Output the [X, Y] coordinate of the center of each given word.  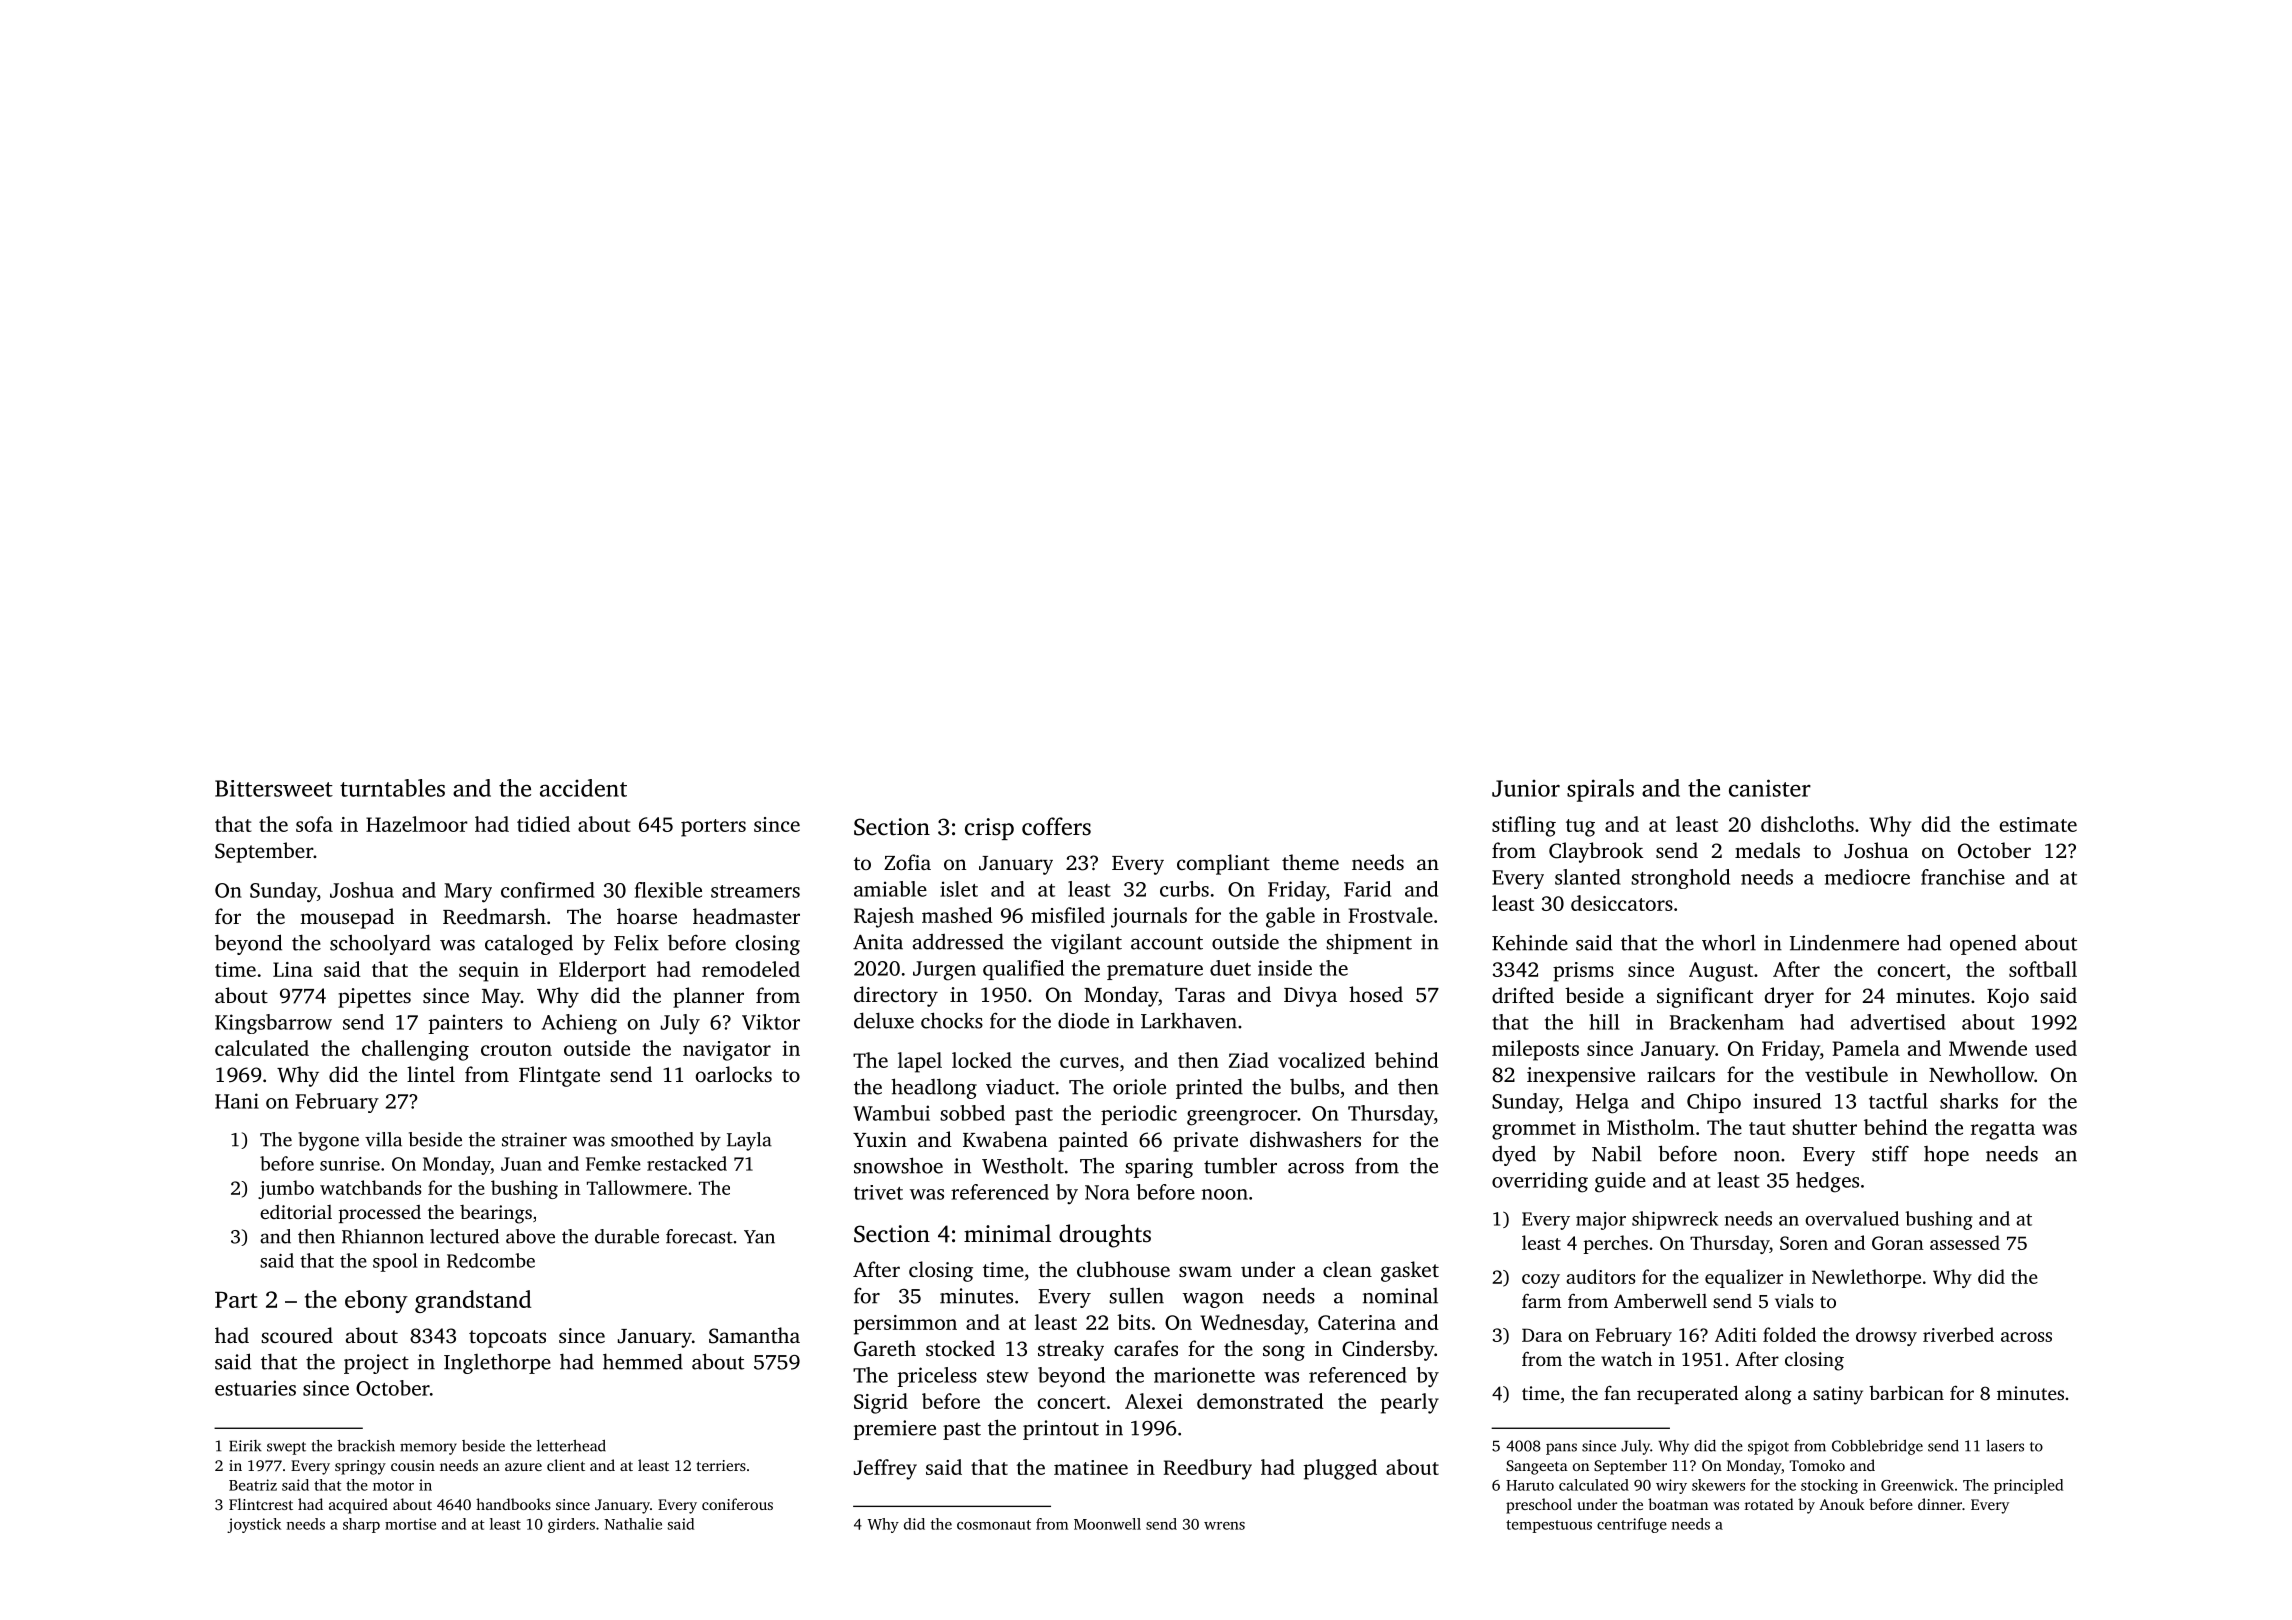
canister [1770, 788]
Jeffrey [885, 1469]
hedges [1827, 1182]
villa [383, 1139]
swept [286, 1448]
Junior [1526, 788]
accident [583, 788]
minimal [1007, 1233]
